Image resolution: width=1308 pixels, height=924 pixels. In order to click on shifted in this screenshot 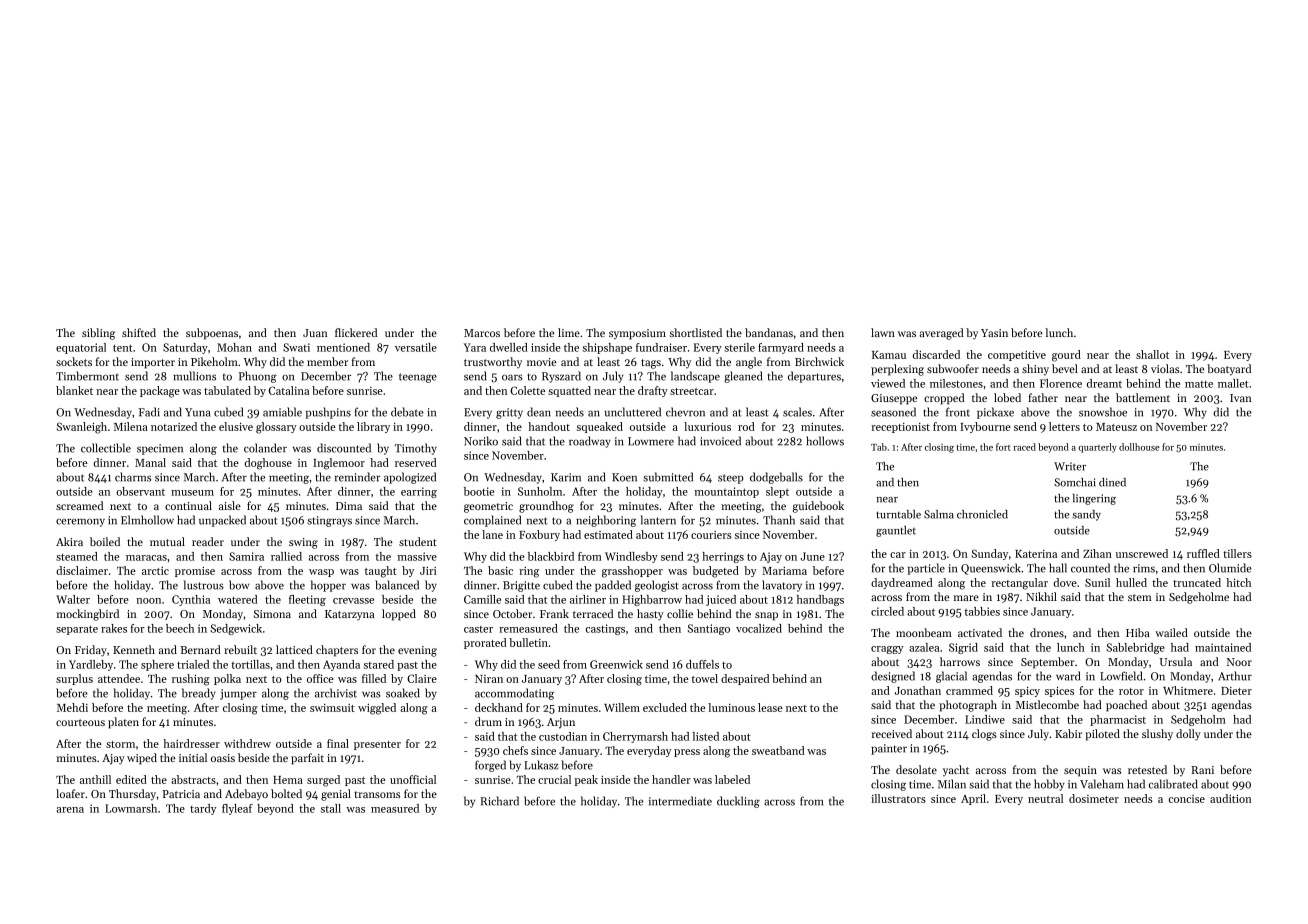, I will do `click(139, 332)`.
